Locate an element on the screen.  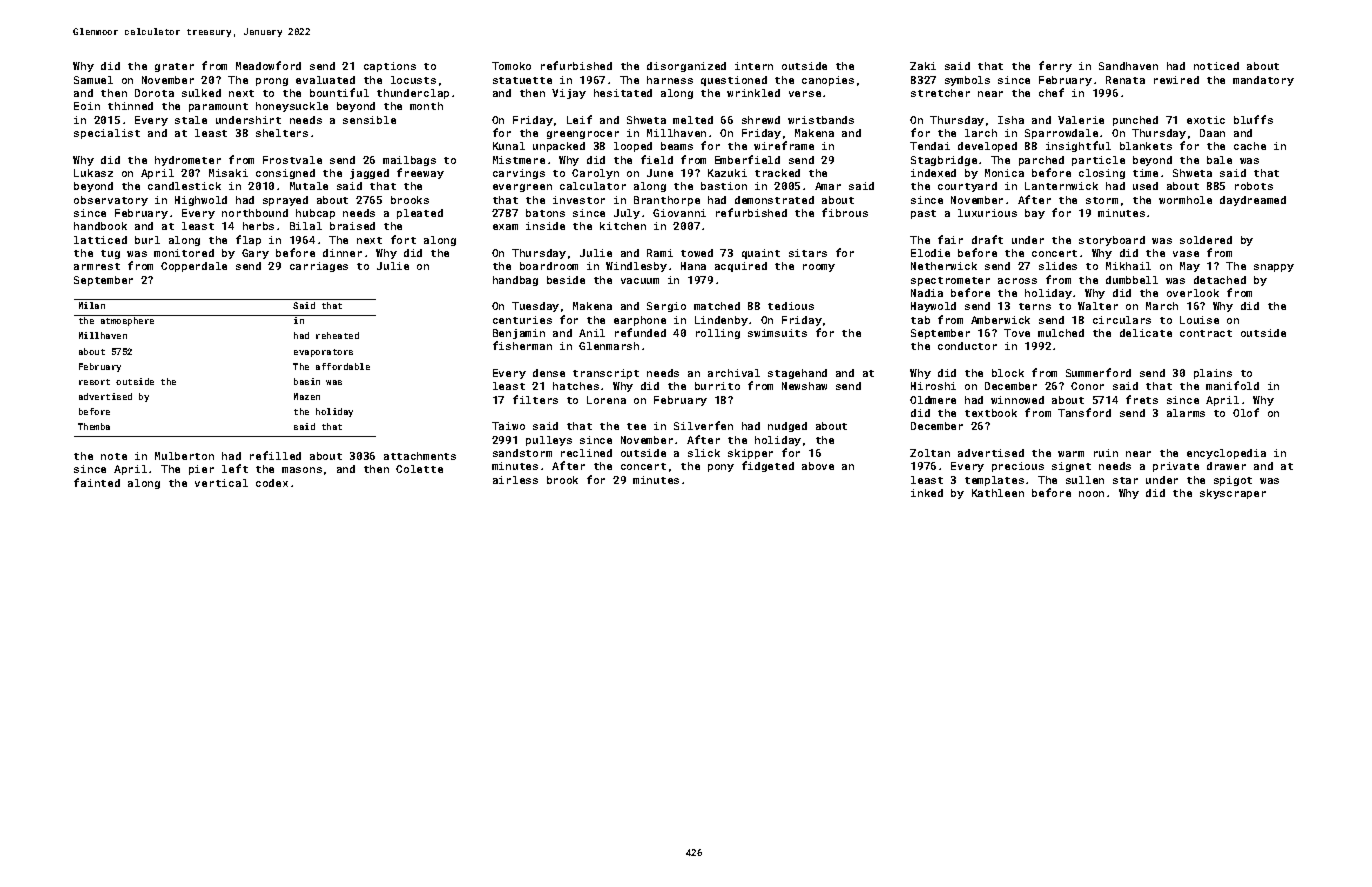
hubcap is located at coordinates (315, 214).
